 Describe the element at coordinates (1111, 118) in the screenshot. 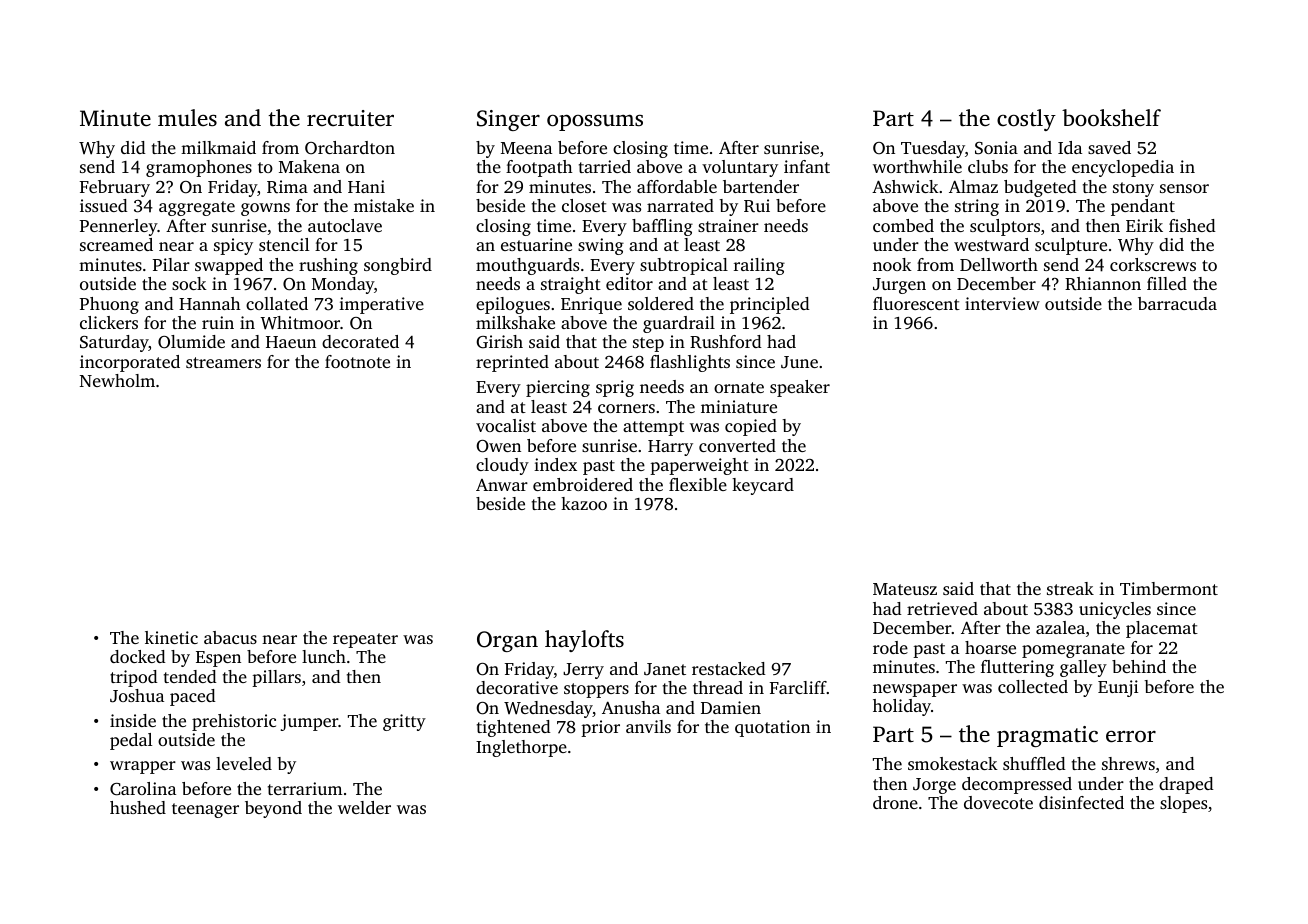

I see `bookshelf` at that location.
